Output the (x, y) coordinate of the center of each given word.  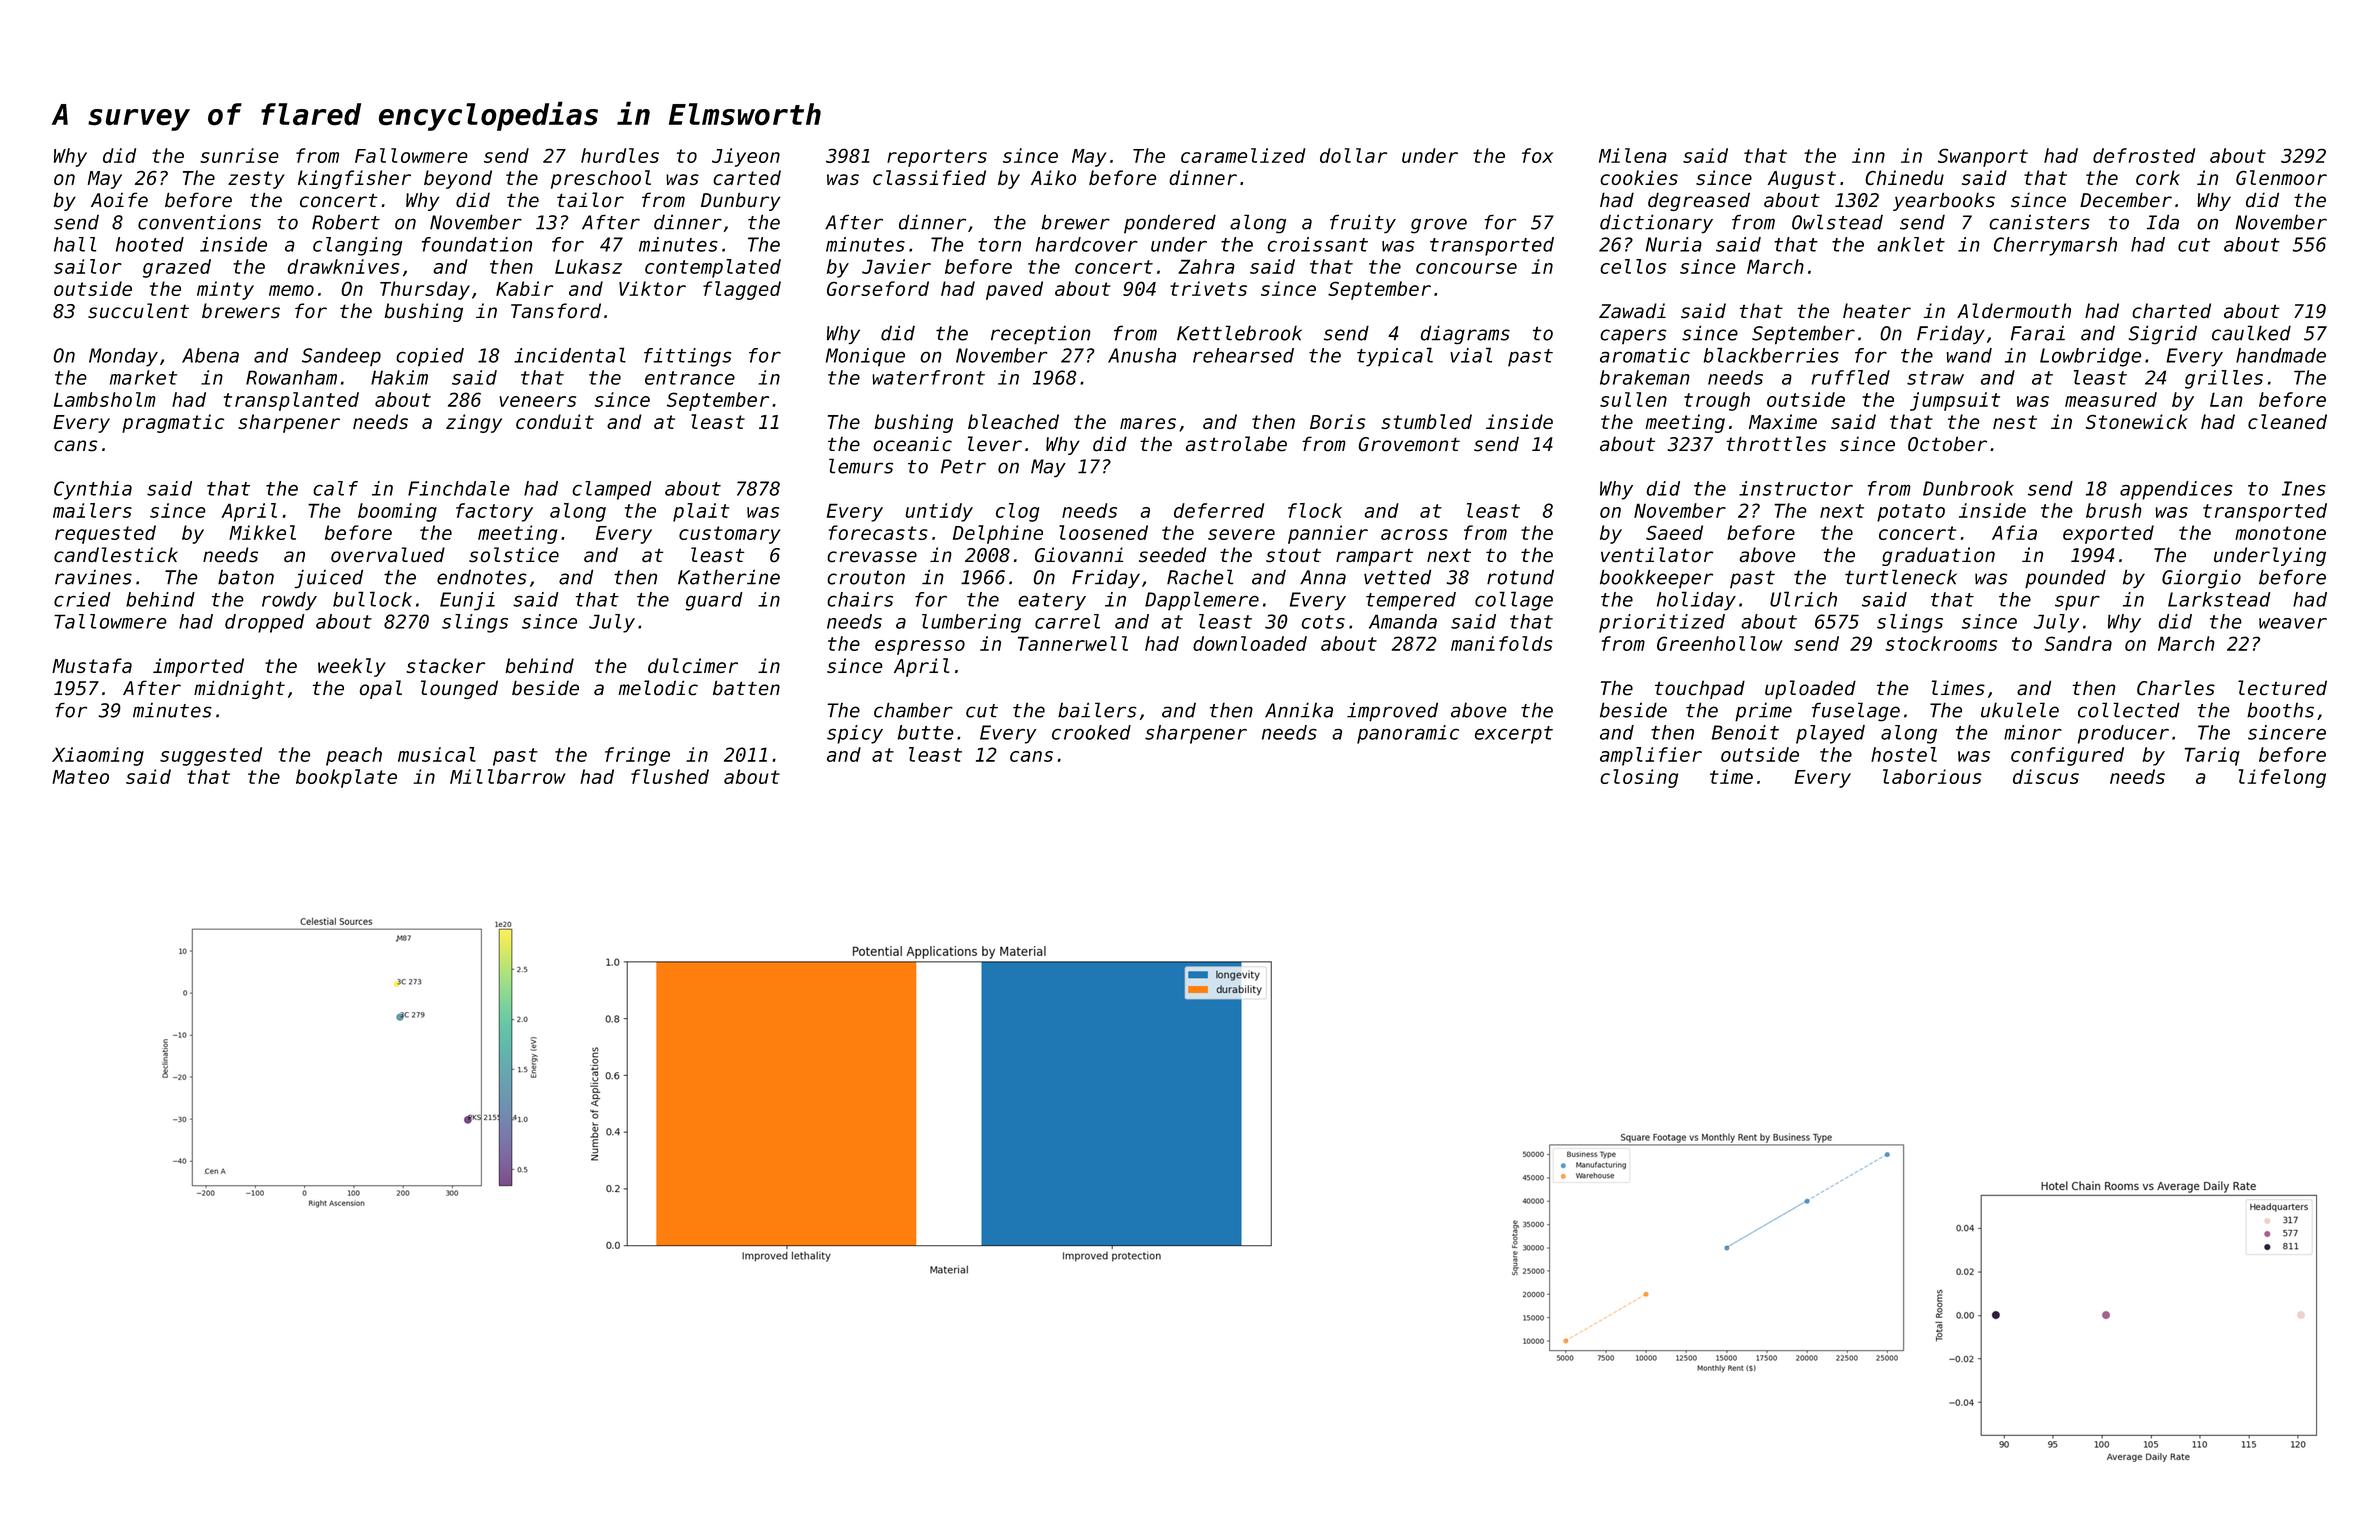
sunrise (239, 155)
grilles (2224, 379)
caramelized (1243, 155)
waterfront (928, 377)
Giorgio (2201, 579)
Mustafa (92, 665)
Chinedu (1904, 177)
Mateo (80, 777)
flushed (670, 776)
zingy (474, 423)
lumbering (971, 623)
